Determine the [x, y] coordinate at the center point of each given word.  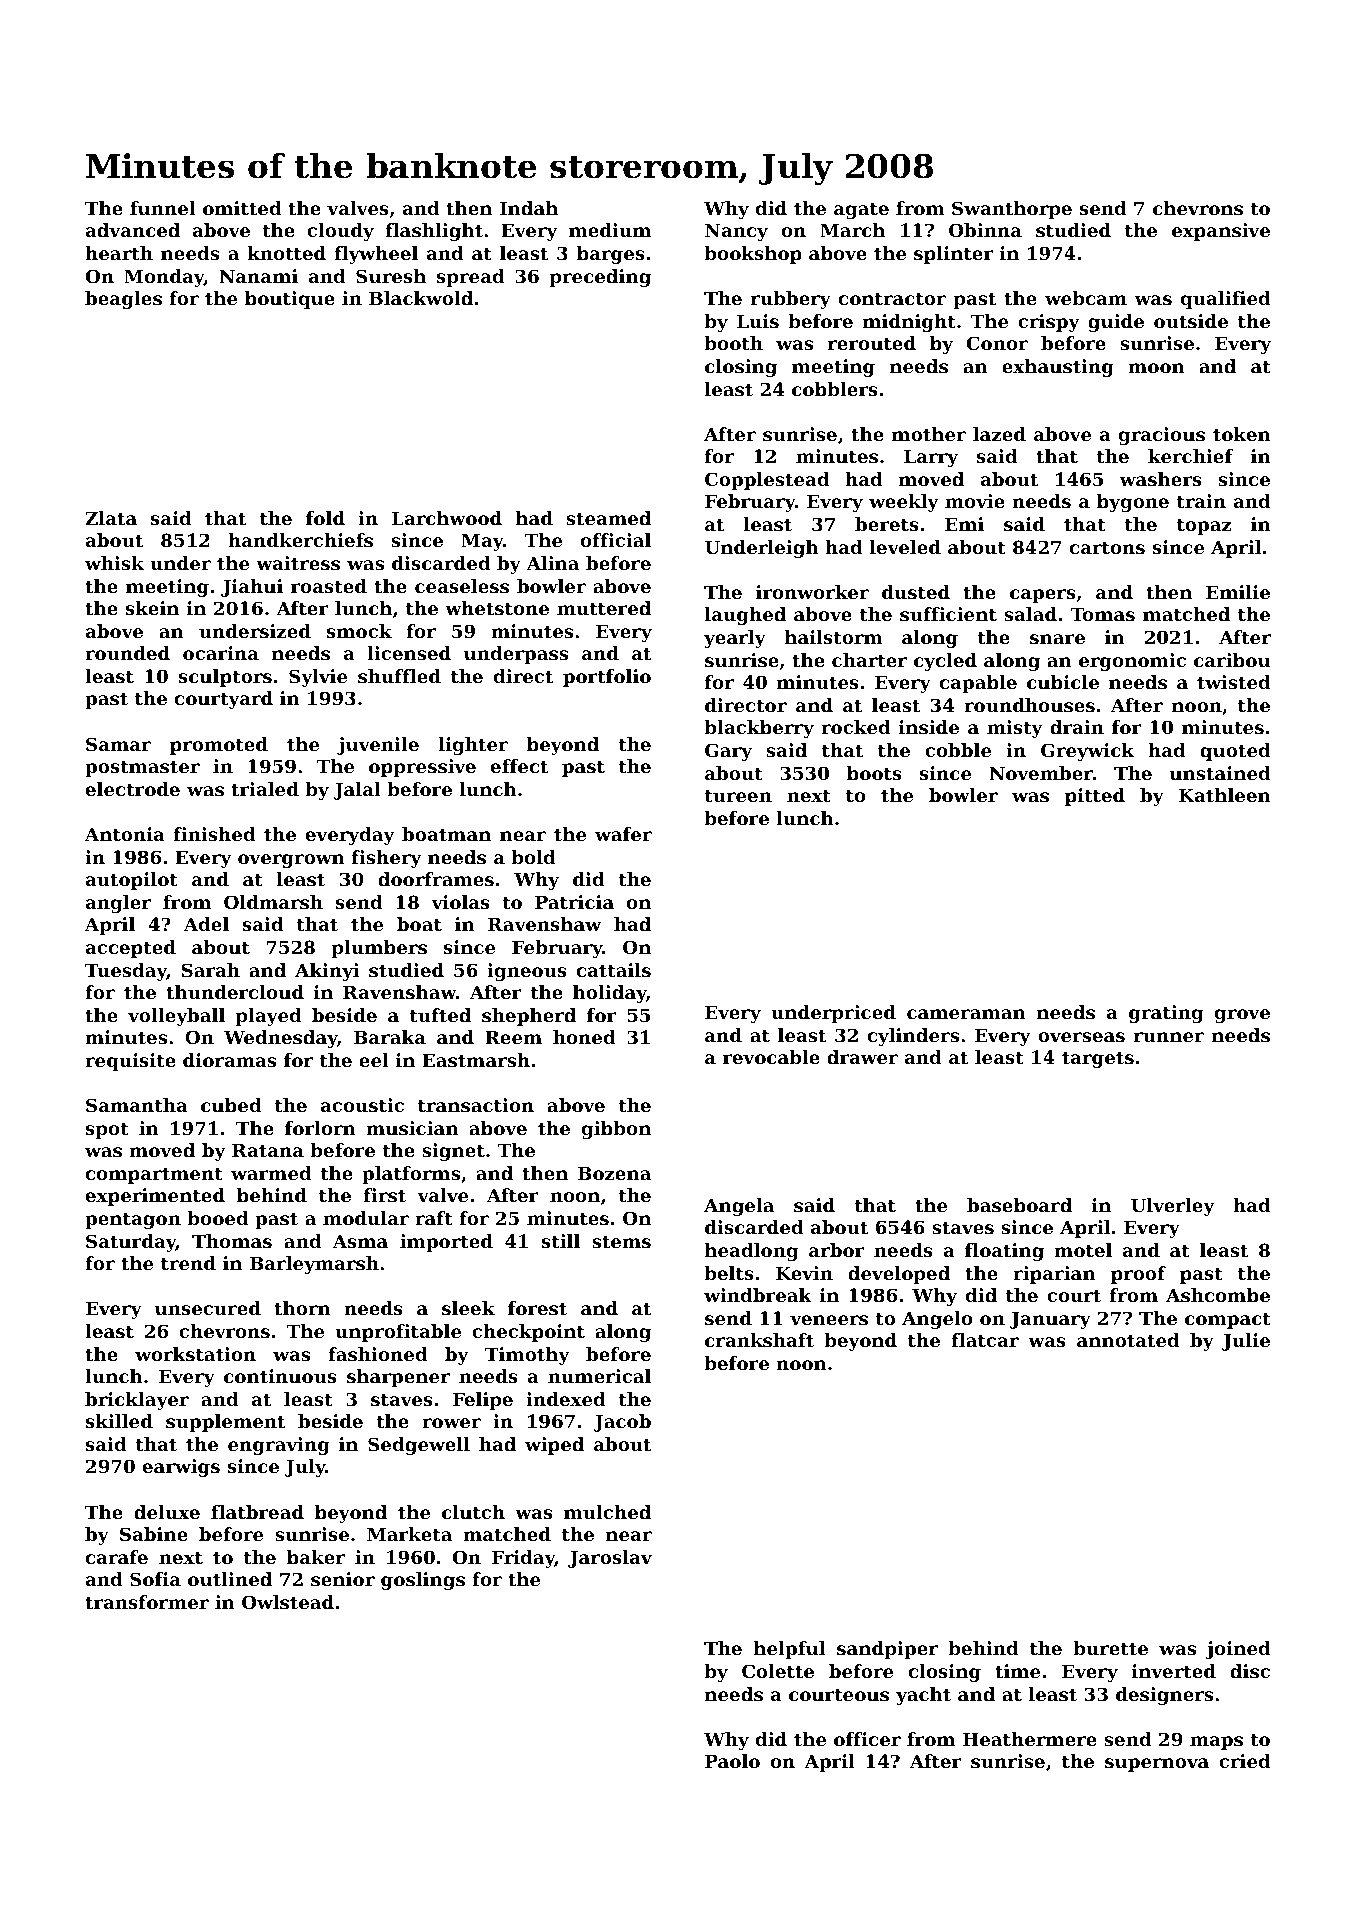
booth [733, 343]
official [616, 540]
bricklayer [137, 1401]
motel [1083, 1250]
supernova [1157, 1765]
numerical [599, 1376]
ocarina [221, 653]
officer [867, 1739]
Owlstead [288, 1602]
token [1242, 434]
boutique [290, 300]
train [1201, 501]
